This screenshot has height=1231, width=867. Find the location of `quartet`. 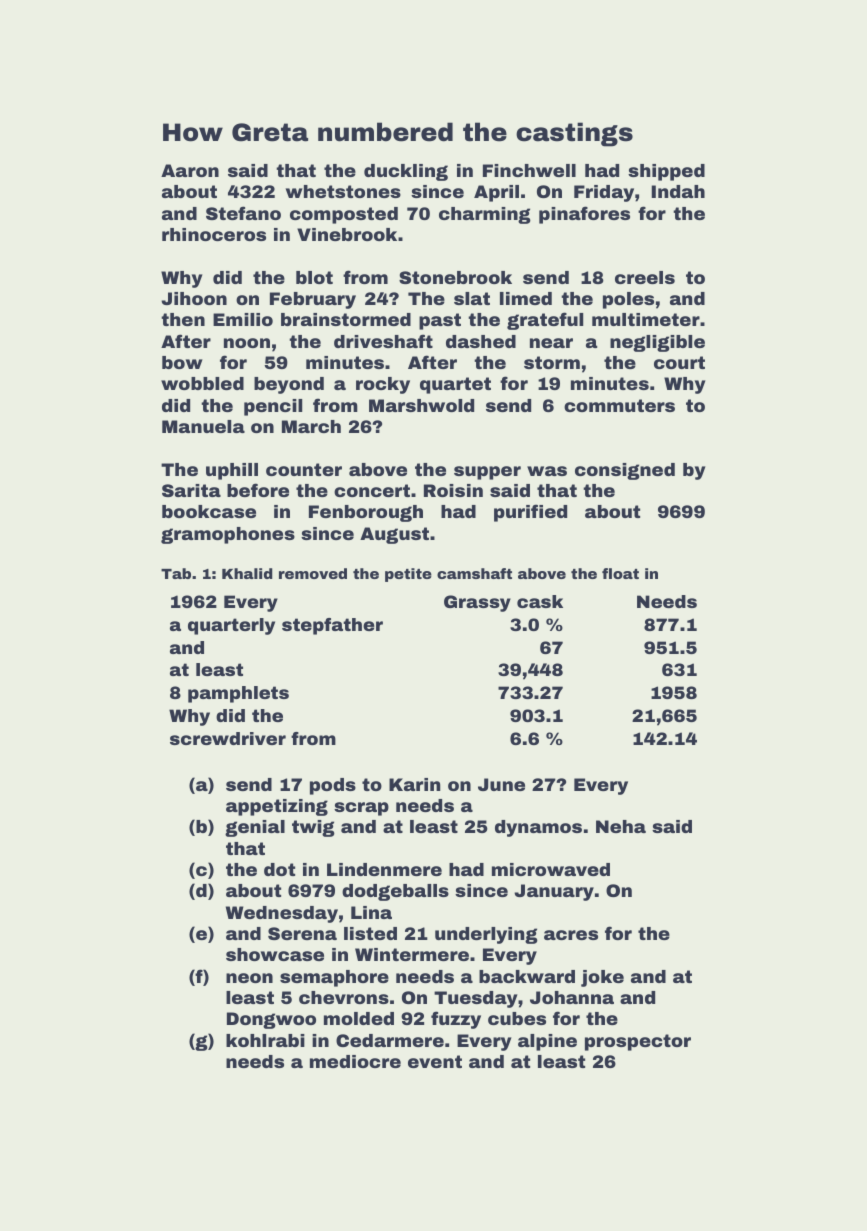

quartet is located at coordinates (455, 385).
